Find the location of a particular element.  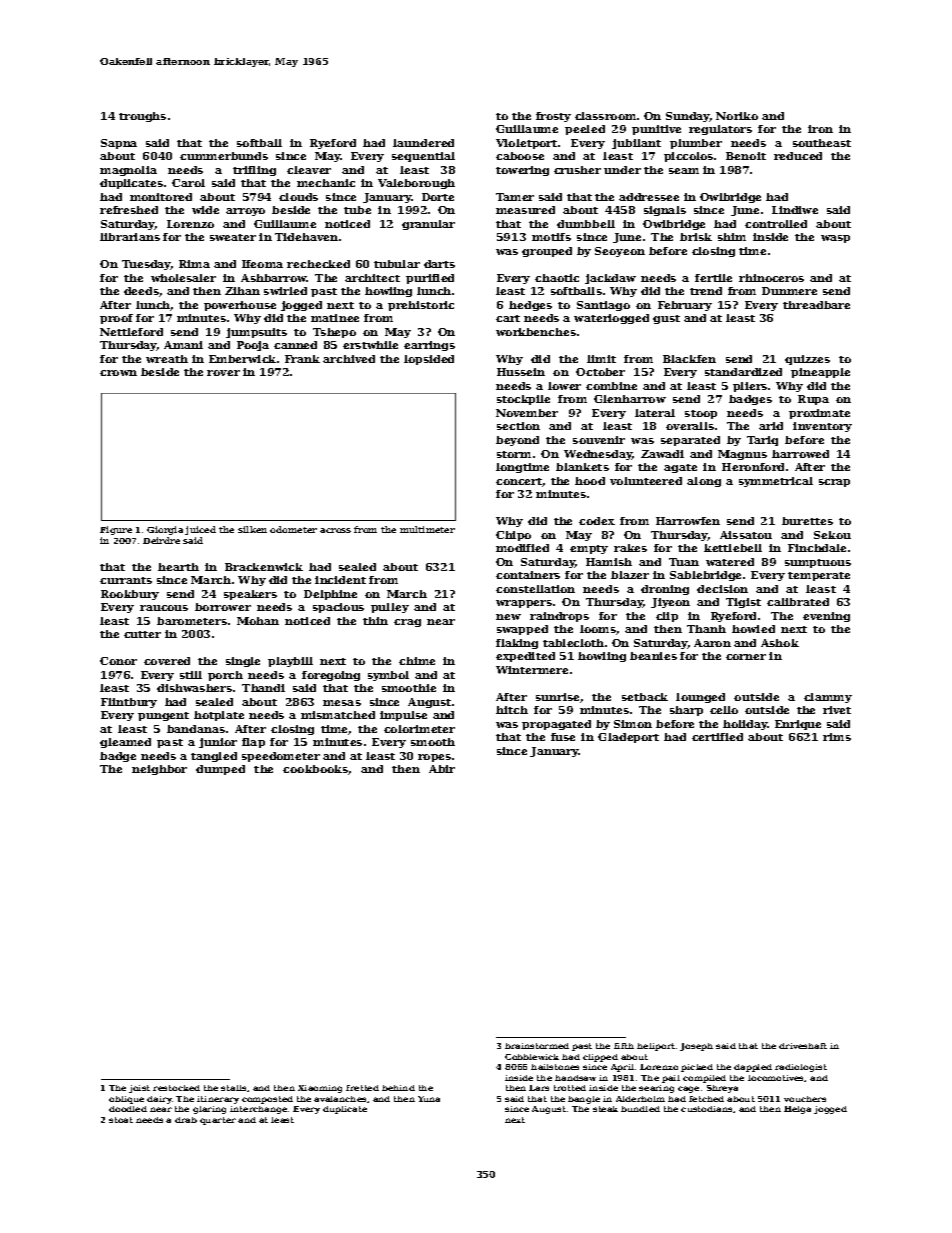

pliers is located at coordinates (750, 387).
